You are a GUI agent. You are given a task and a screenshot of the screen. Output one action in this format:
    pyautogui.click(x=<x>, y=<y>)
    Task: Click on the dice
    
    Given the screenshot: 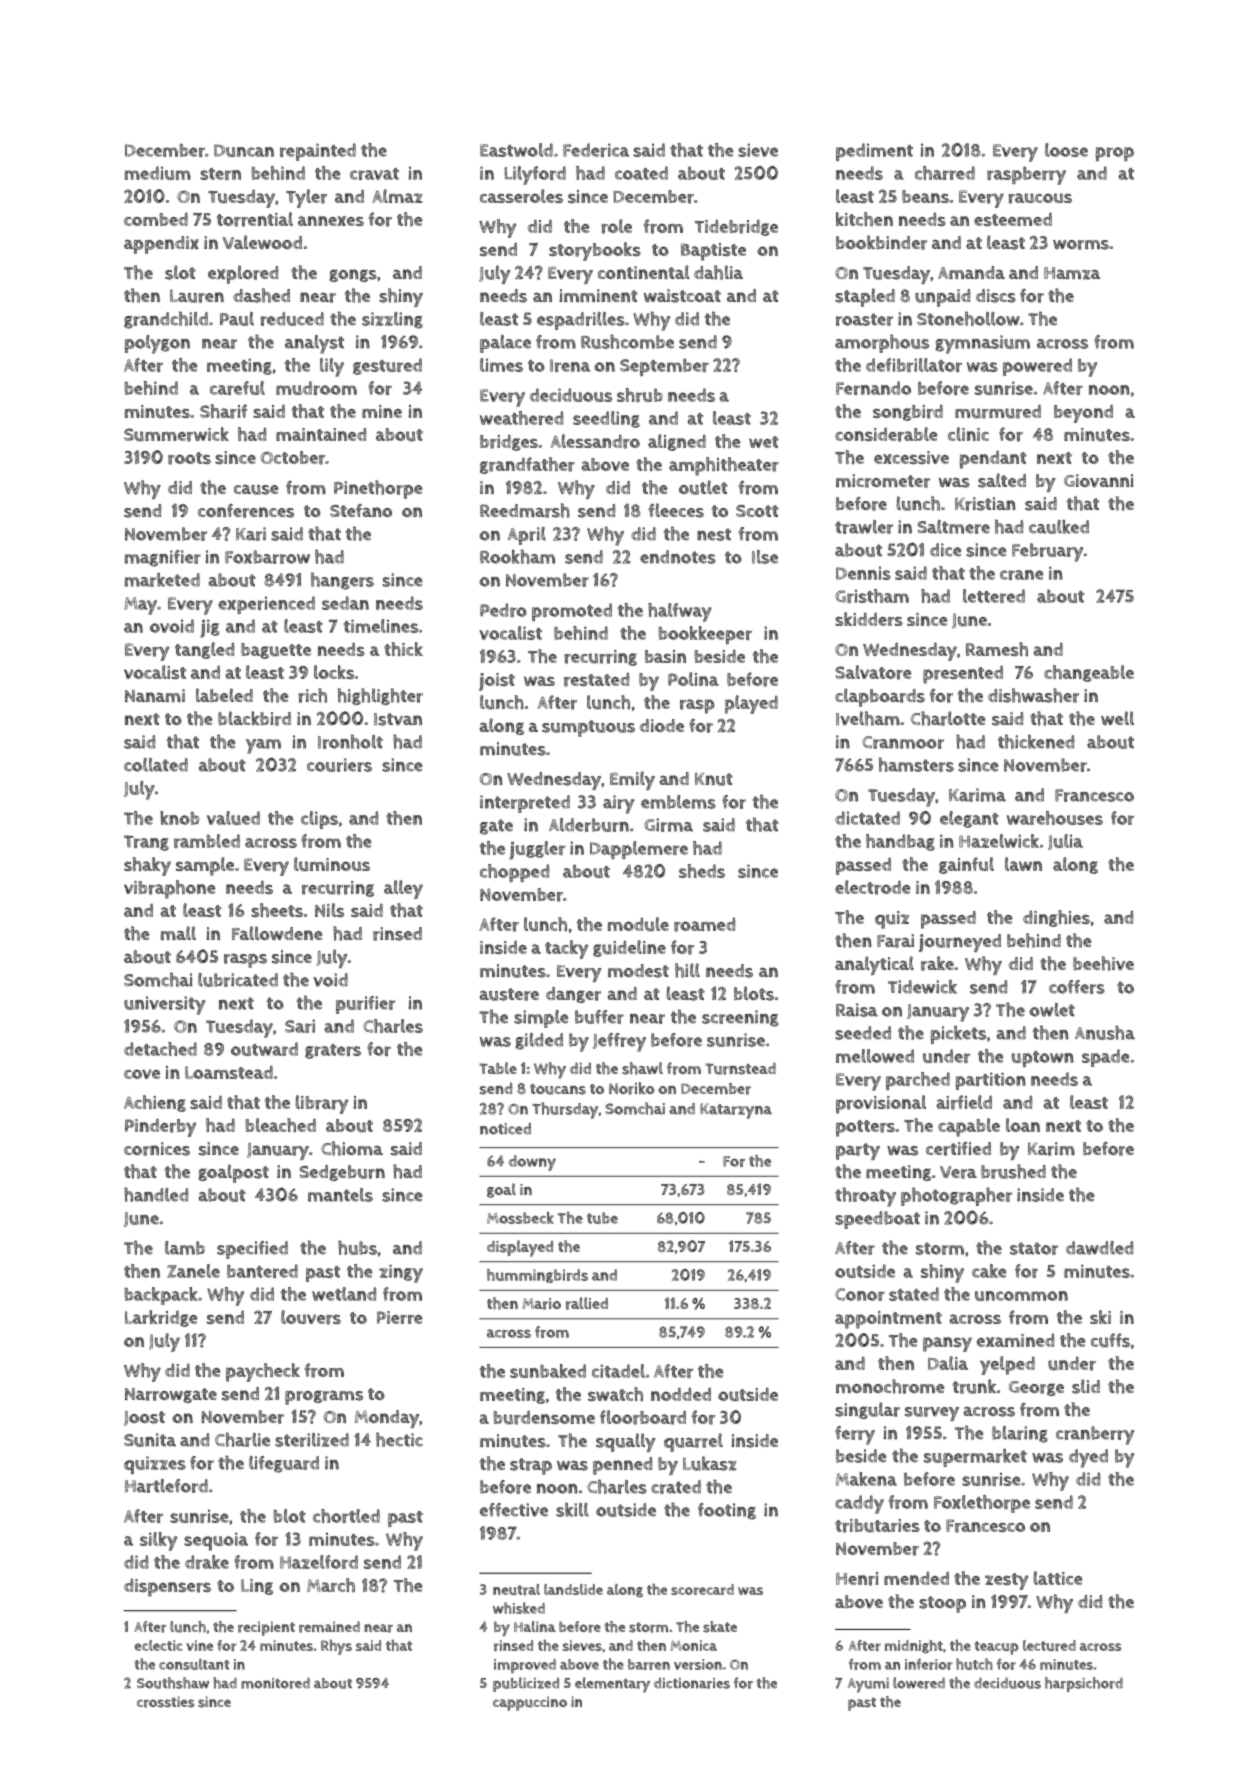 What is the action you would take?
    pyautogui.click(x=945, y=550)
